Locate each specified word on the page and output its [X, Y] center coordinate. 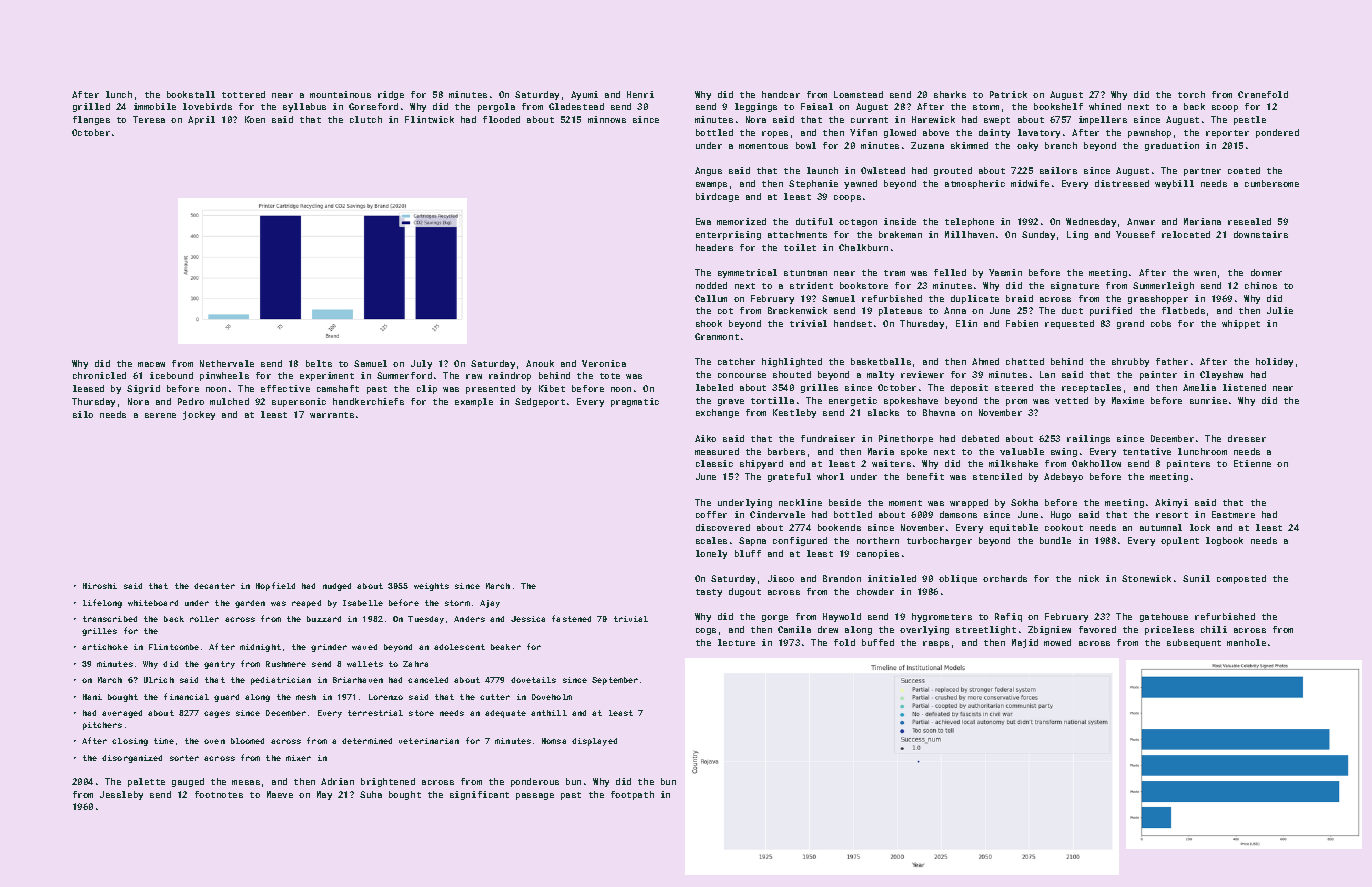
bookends [839, 527]
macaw [151, 364]
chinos [1261, 285]
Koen [255, 119]
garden [250, 604]
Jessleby [121, 795]
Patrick [1008, 94]
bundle [1055, 540]
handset [853, 323]
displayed [594, 742]
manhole [1246, 642]
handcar [781, 94]
